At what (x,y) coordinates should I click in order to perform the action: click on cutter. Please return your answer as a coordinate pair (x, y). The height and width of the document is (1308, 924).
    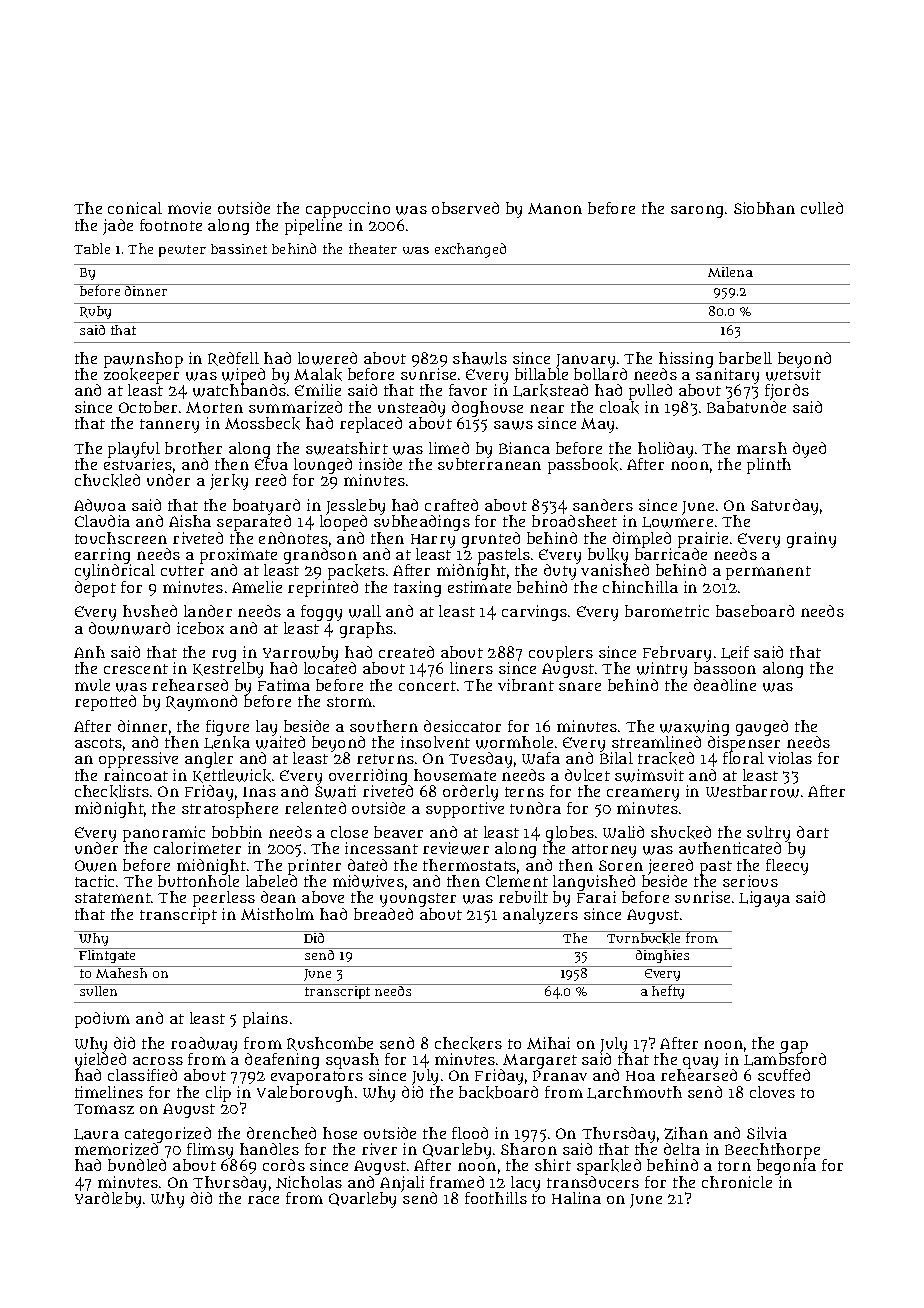
    Looking at the image, I should click on (182, 571).
